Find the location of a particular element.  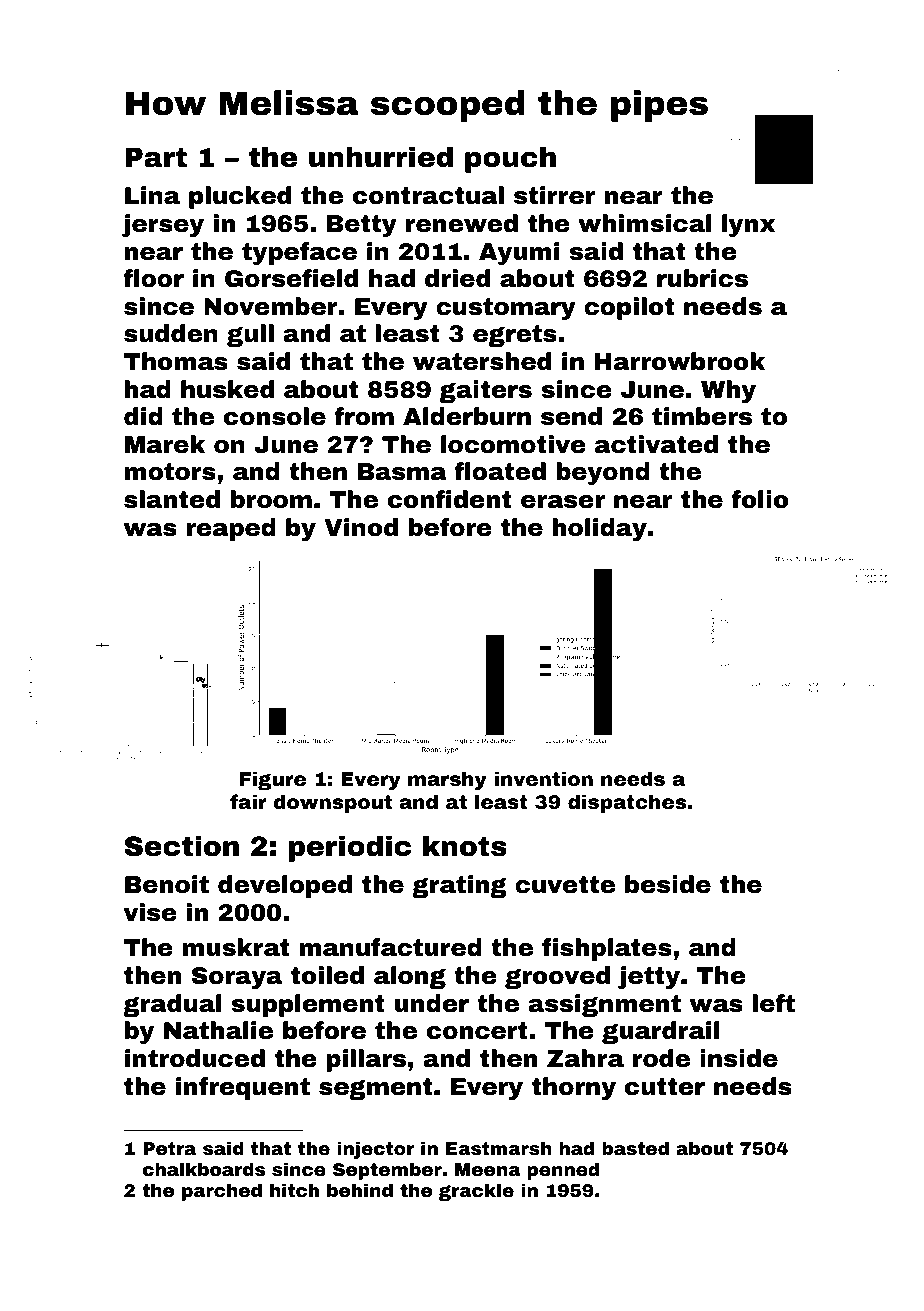

console is located at coordinates (275, 416).
